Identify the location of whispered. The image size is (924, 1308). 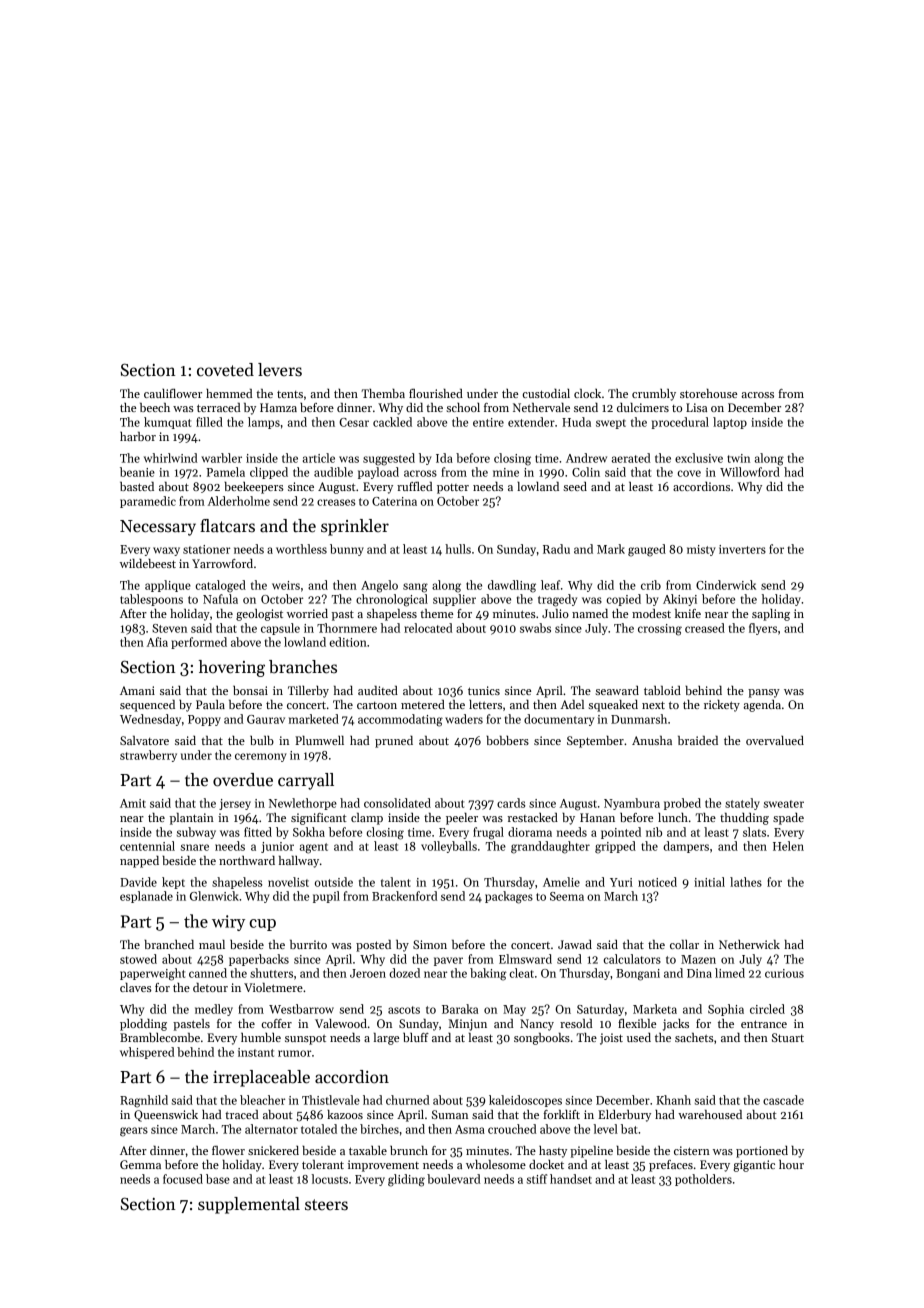
(147, 1053).
